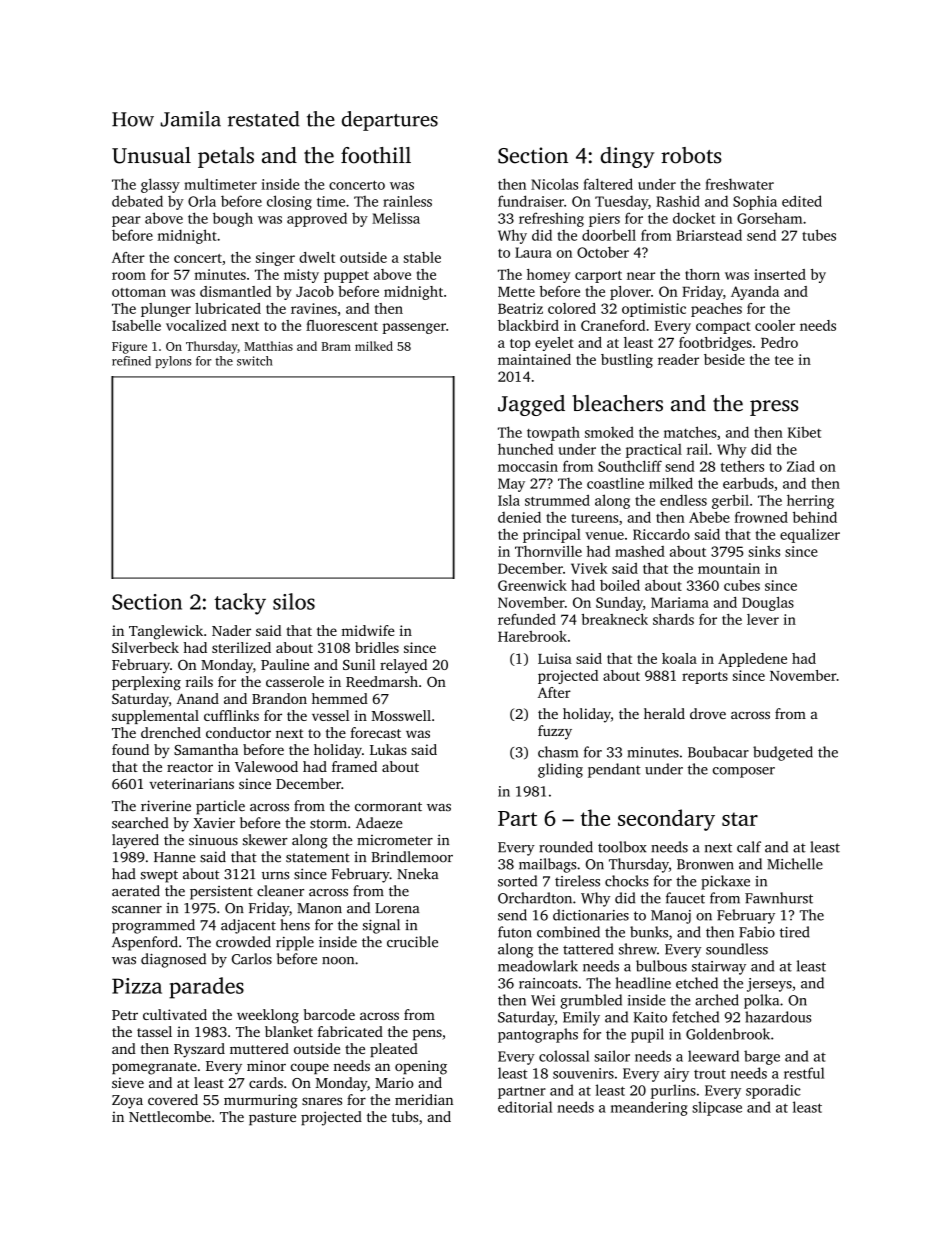 The image size is (952, 1233). What do you see at coordinates (801, 466) in the page?
I see `Ziad` at bounding box center [801, 466].
